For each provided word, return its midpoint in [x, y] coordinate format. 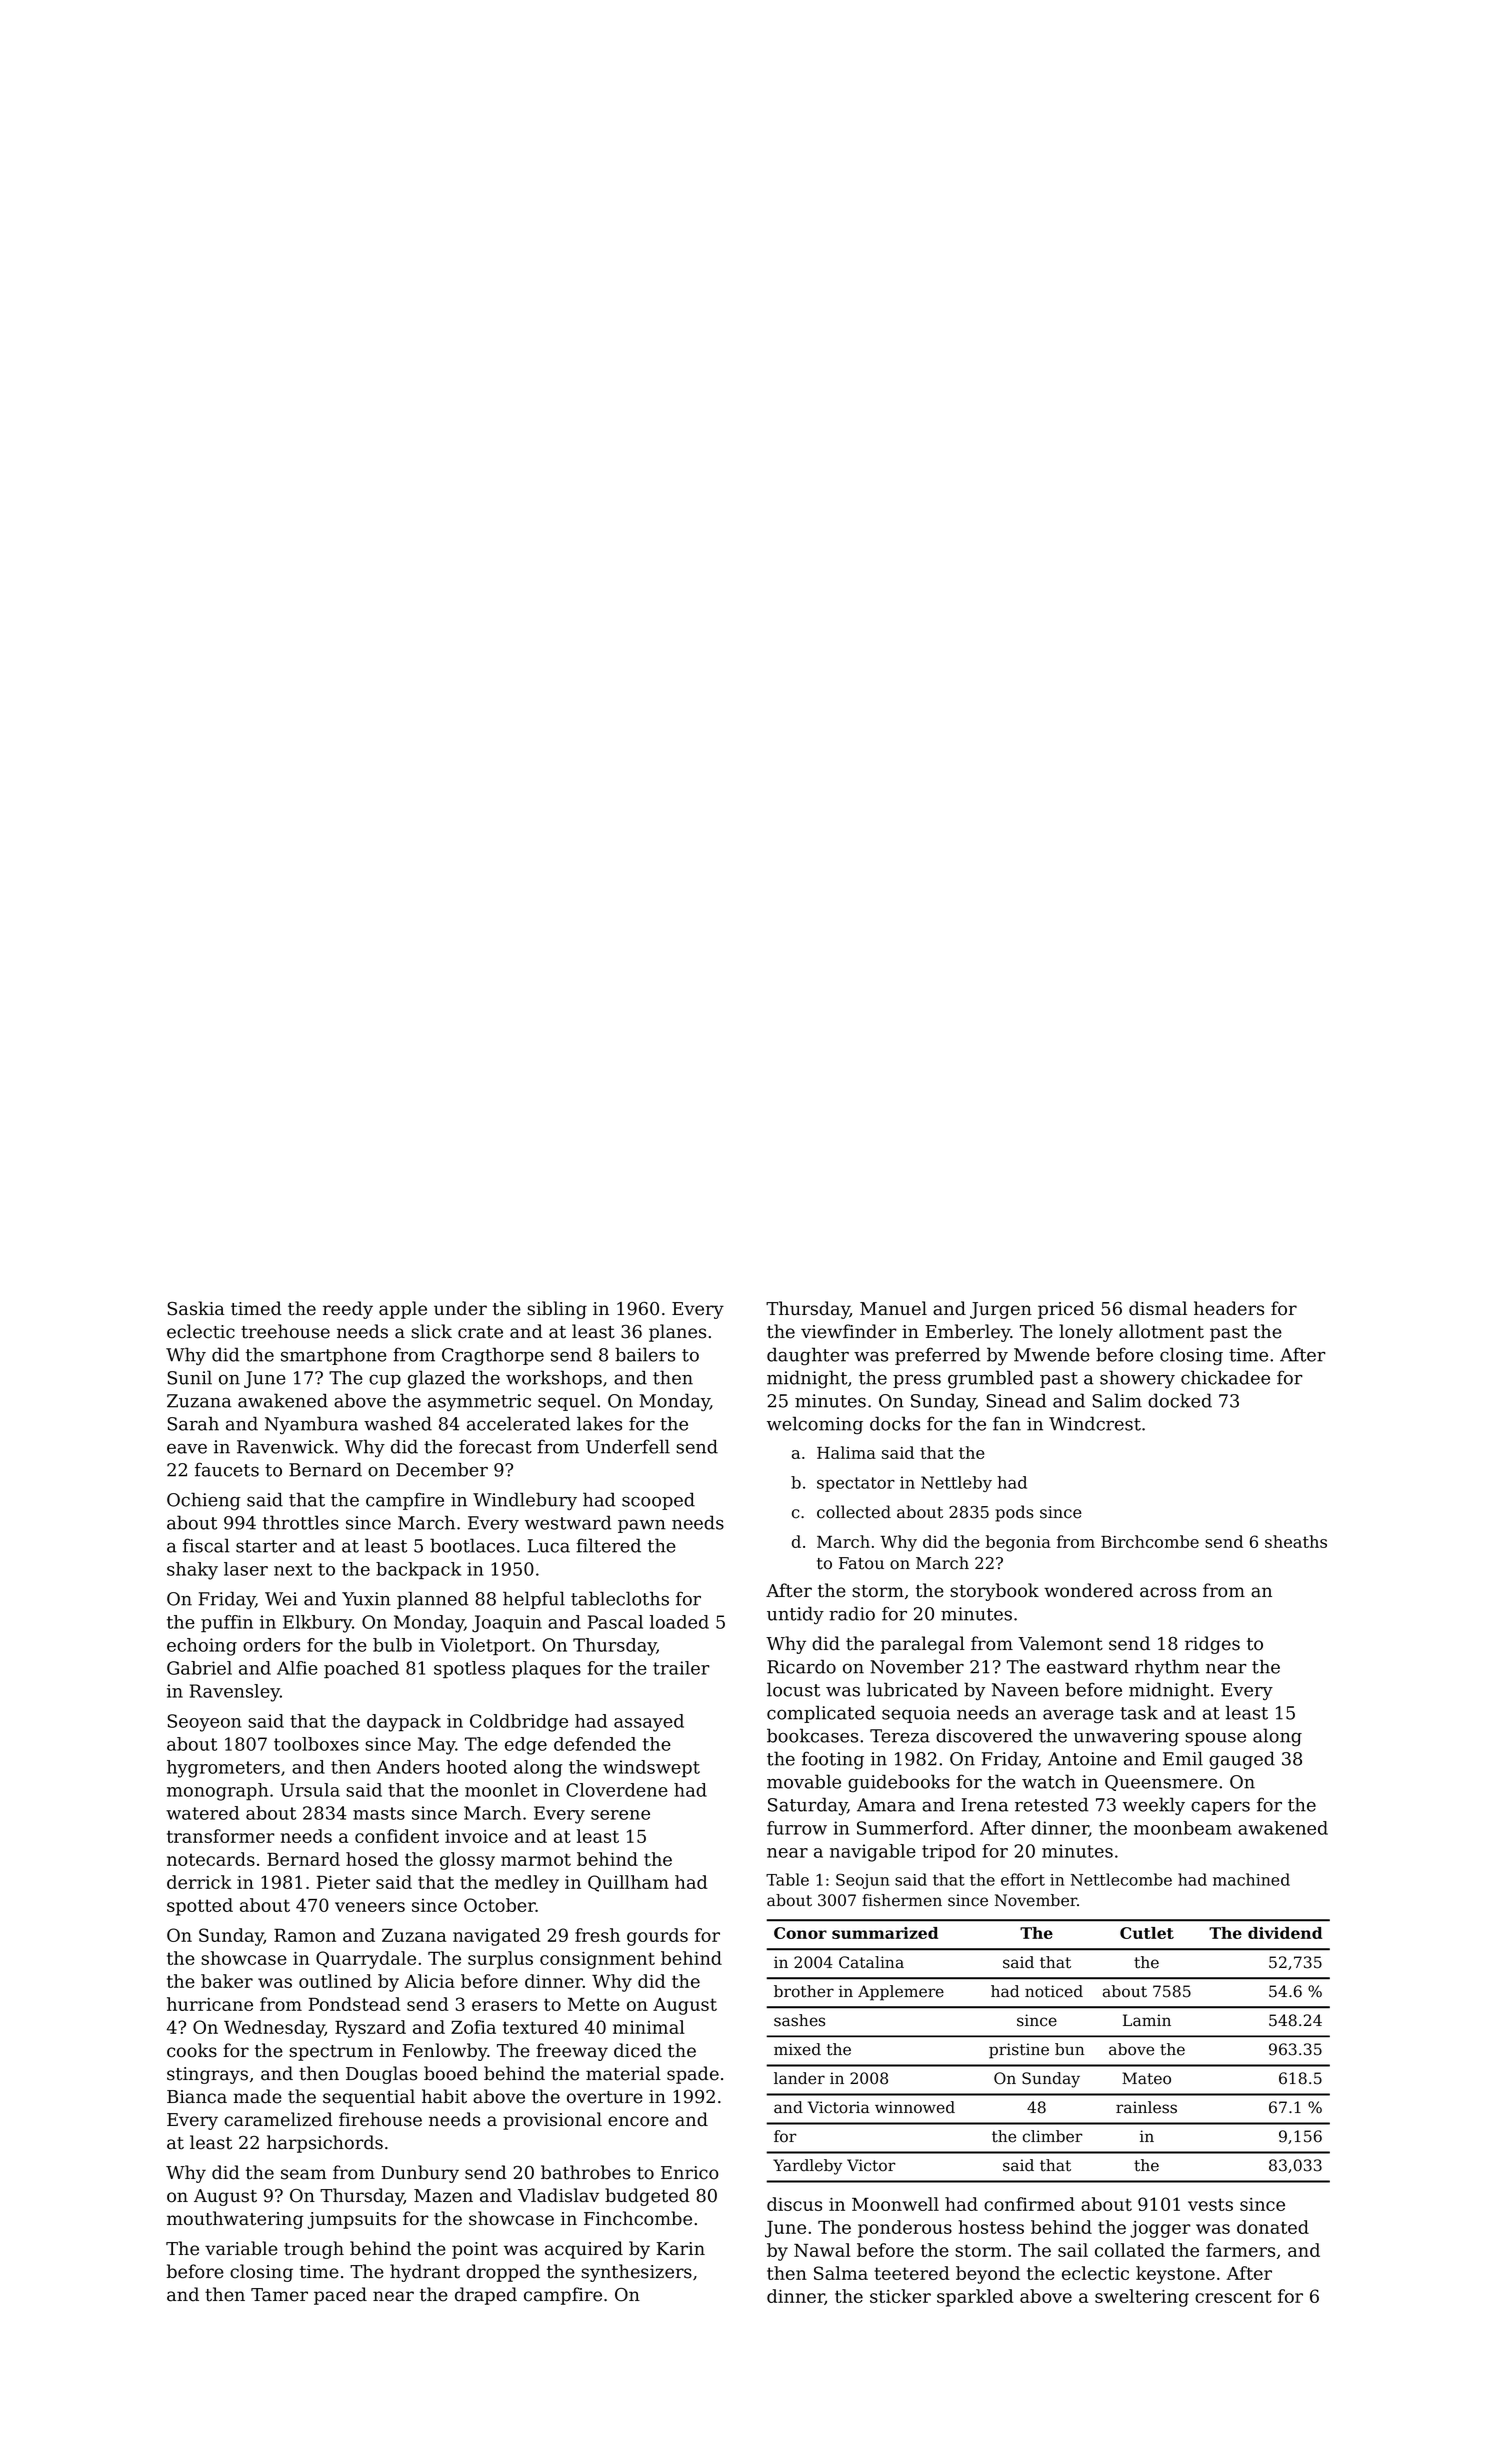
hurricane [210, 2004]
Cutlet [1147, 1933]
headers [1229, 1308]
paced [340, 2296]
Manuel [893, 1308]
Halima [846, 1452]
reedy [348, 1310]
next [293, 1569]
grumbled [991, 1379]
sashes [799, 2020]
